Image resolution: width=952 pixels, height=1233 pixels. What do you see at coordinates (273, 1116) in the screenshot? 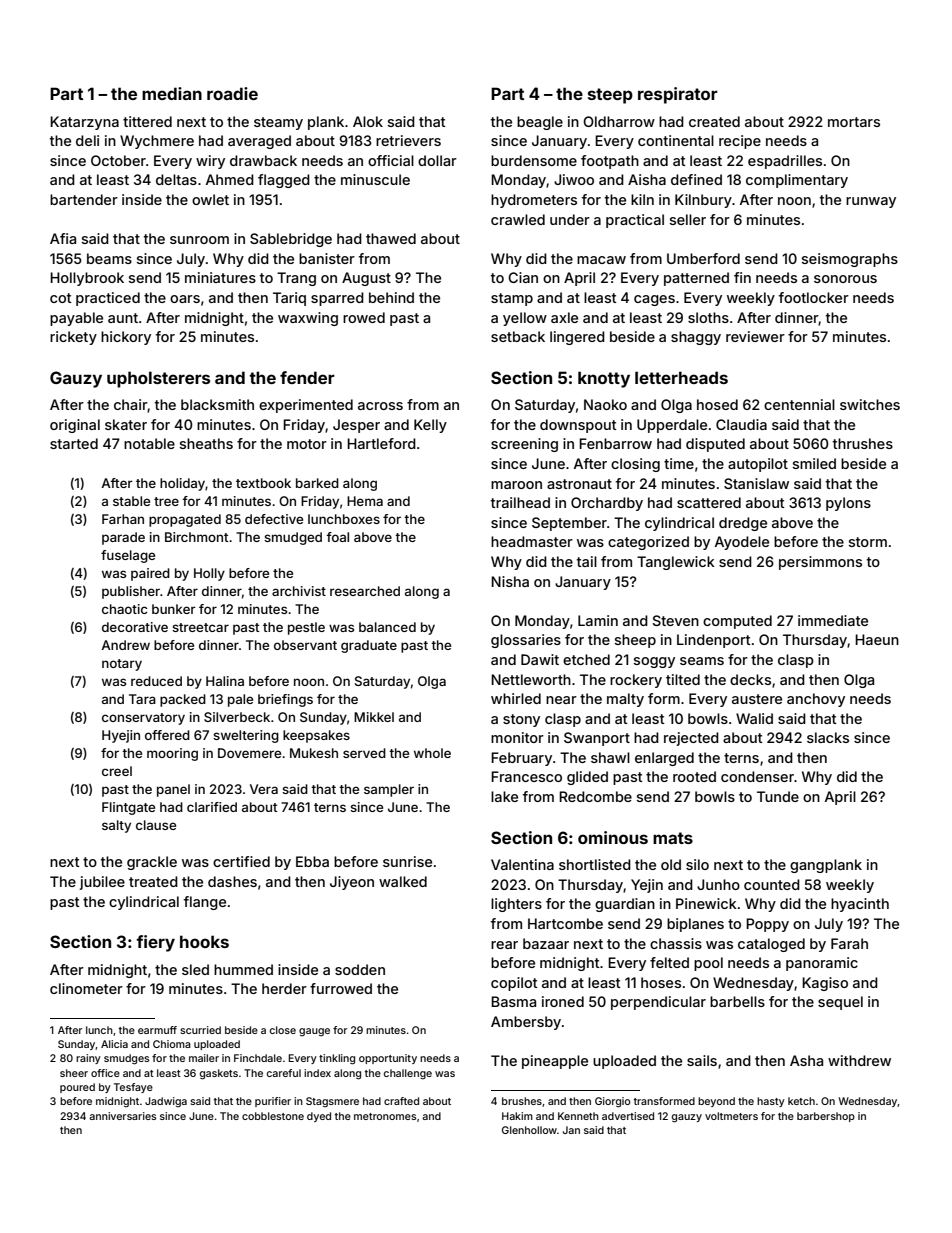
I see `cobblestone` at bounding box center [273, 1116].
